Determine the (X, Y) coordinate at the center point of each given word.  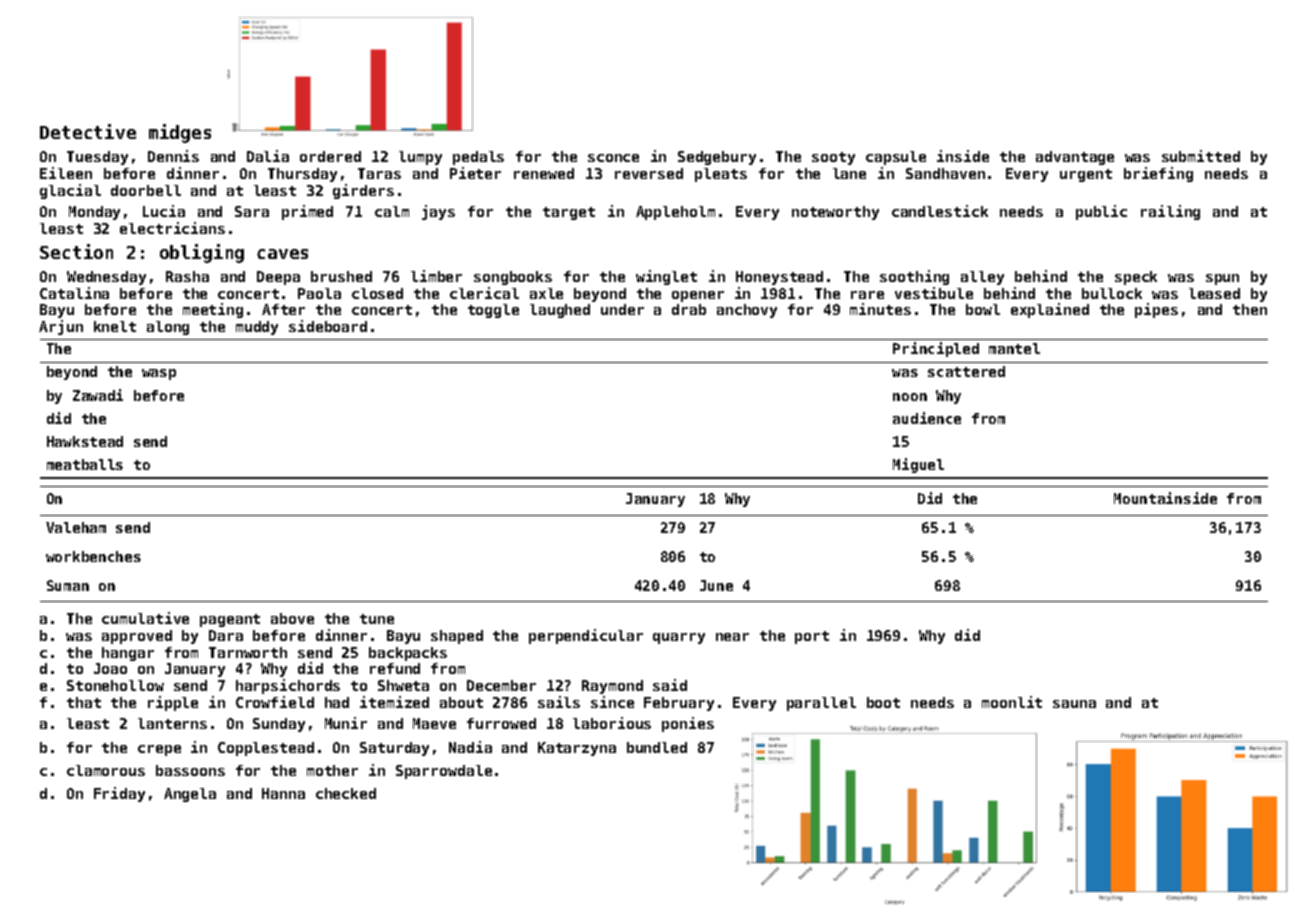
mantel (1014, 348)
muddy (257, 328)
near (732, 637)
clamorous (106, 770)
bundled (657, 747)
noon (910, 397)
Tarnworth (248, 652)
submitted (1201, 156)
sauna (1074, 704)
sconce (613, 158)
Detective (88, 131)
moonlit (1012, 702)
